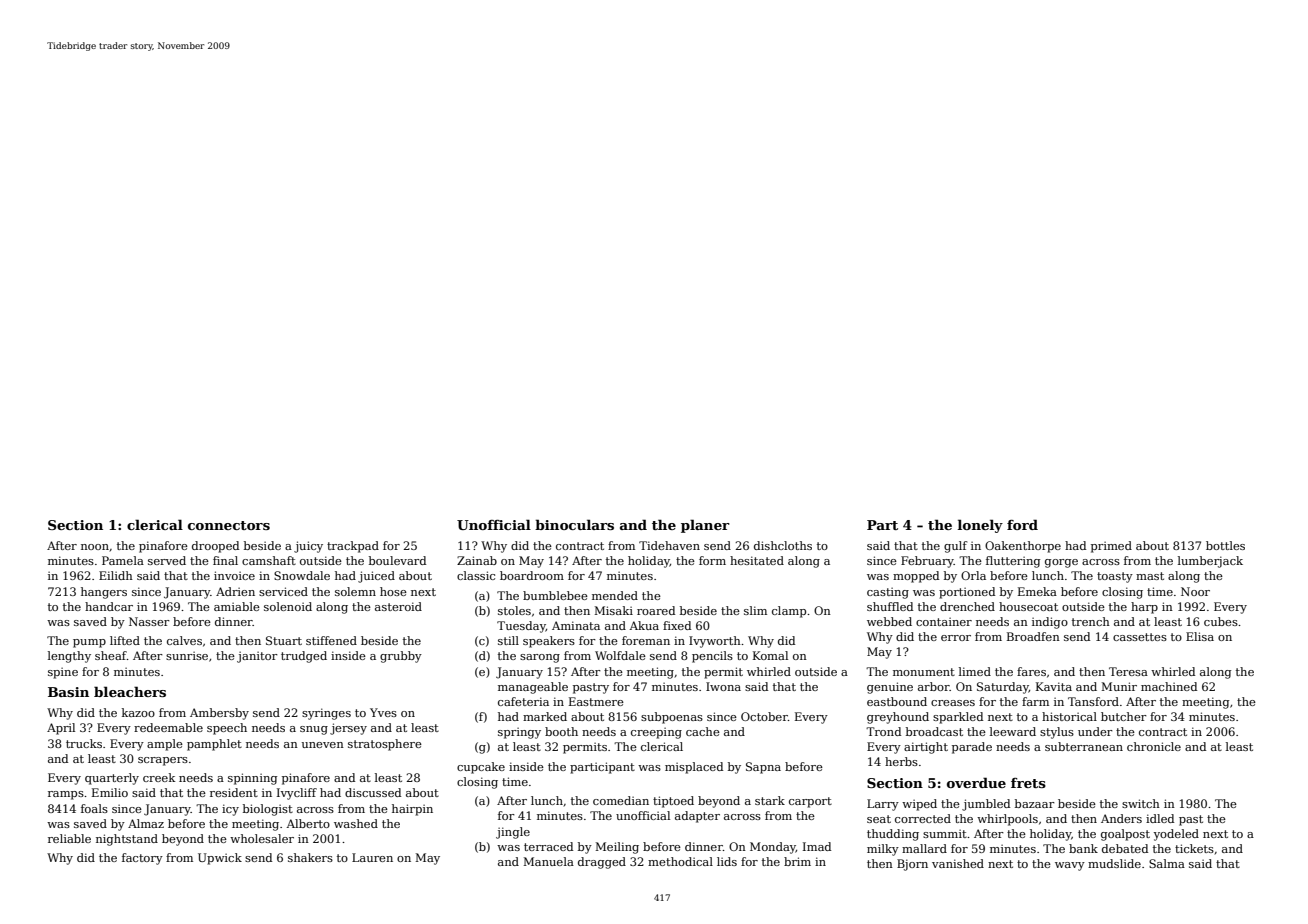 This document has height=924, width=1308. Describe the element at coordinates (130, 691) in the document. I see `bleachers` at that location.
